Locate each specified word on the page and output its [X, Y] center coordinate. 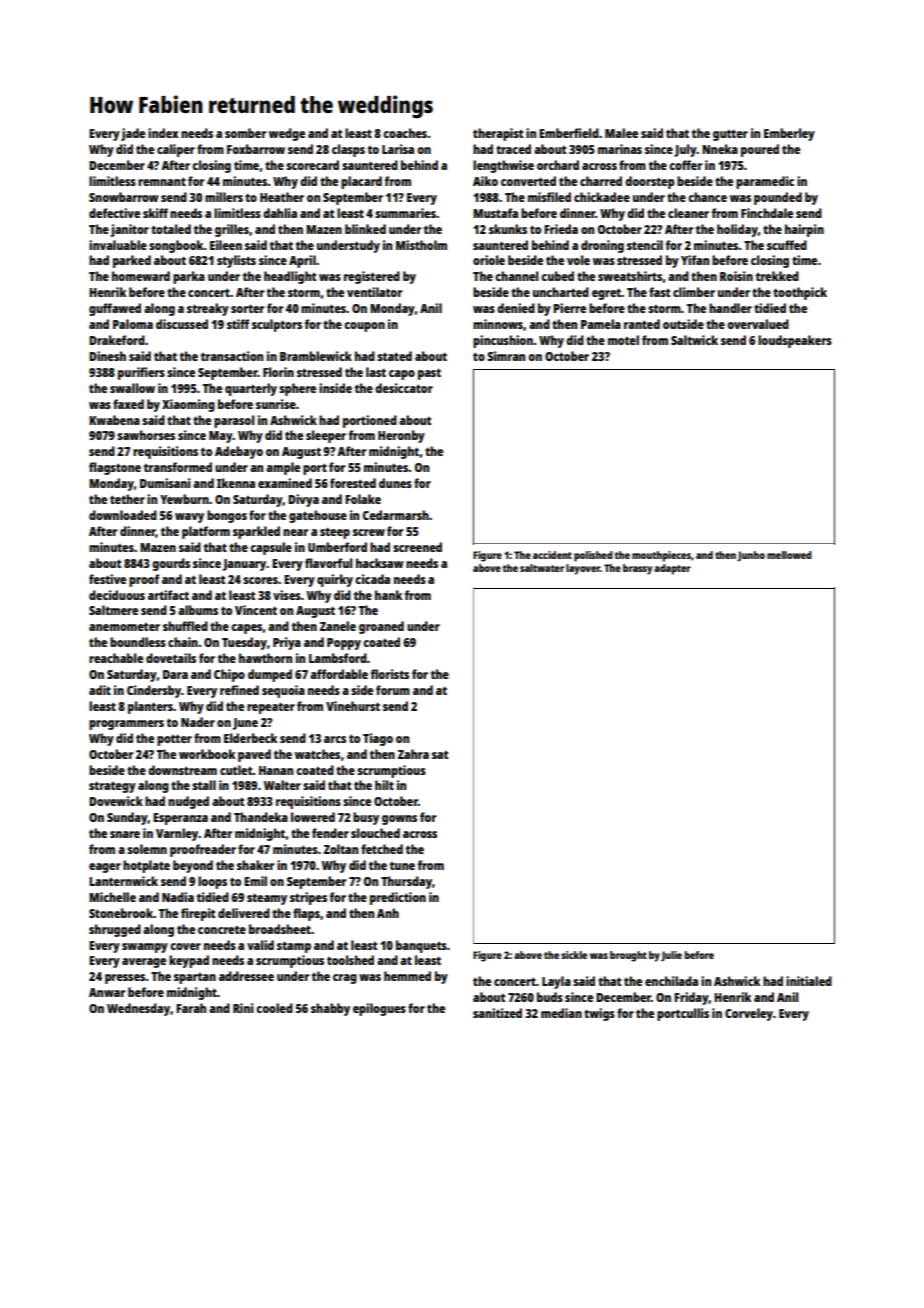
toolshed [350, 960]
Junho [751, 556]
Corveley [749, 1014]
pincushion [503, 341]
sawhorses [146, 435]
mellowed [789, 555]
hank [388, 595]
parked [132, 261]
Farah [191, 1008]
